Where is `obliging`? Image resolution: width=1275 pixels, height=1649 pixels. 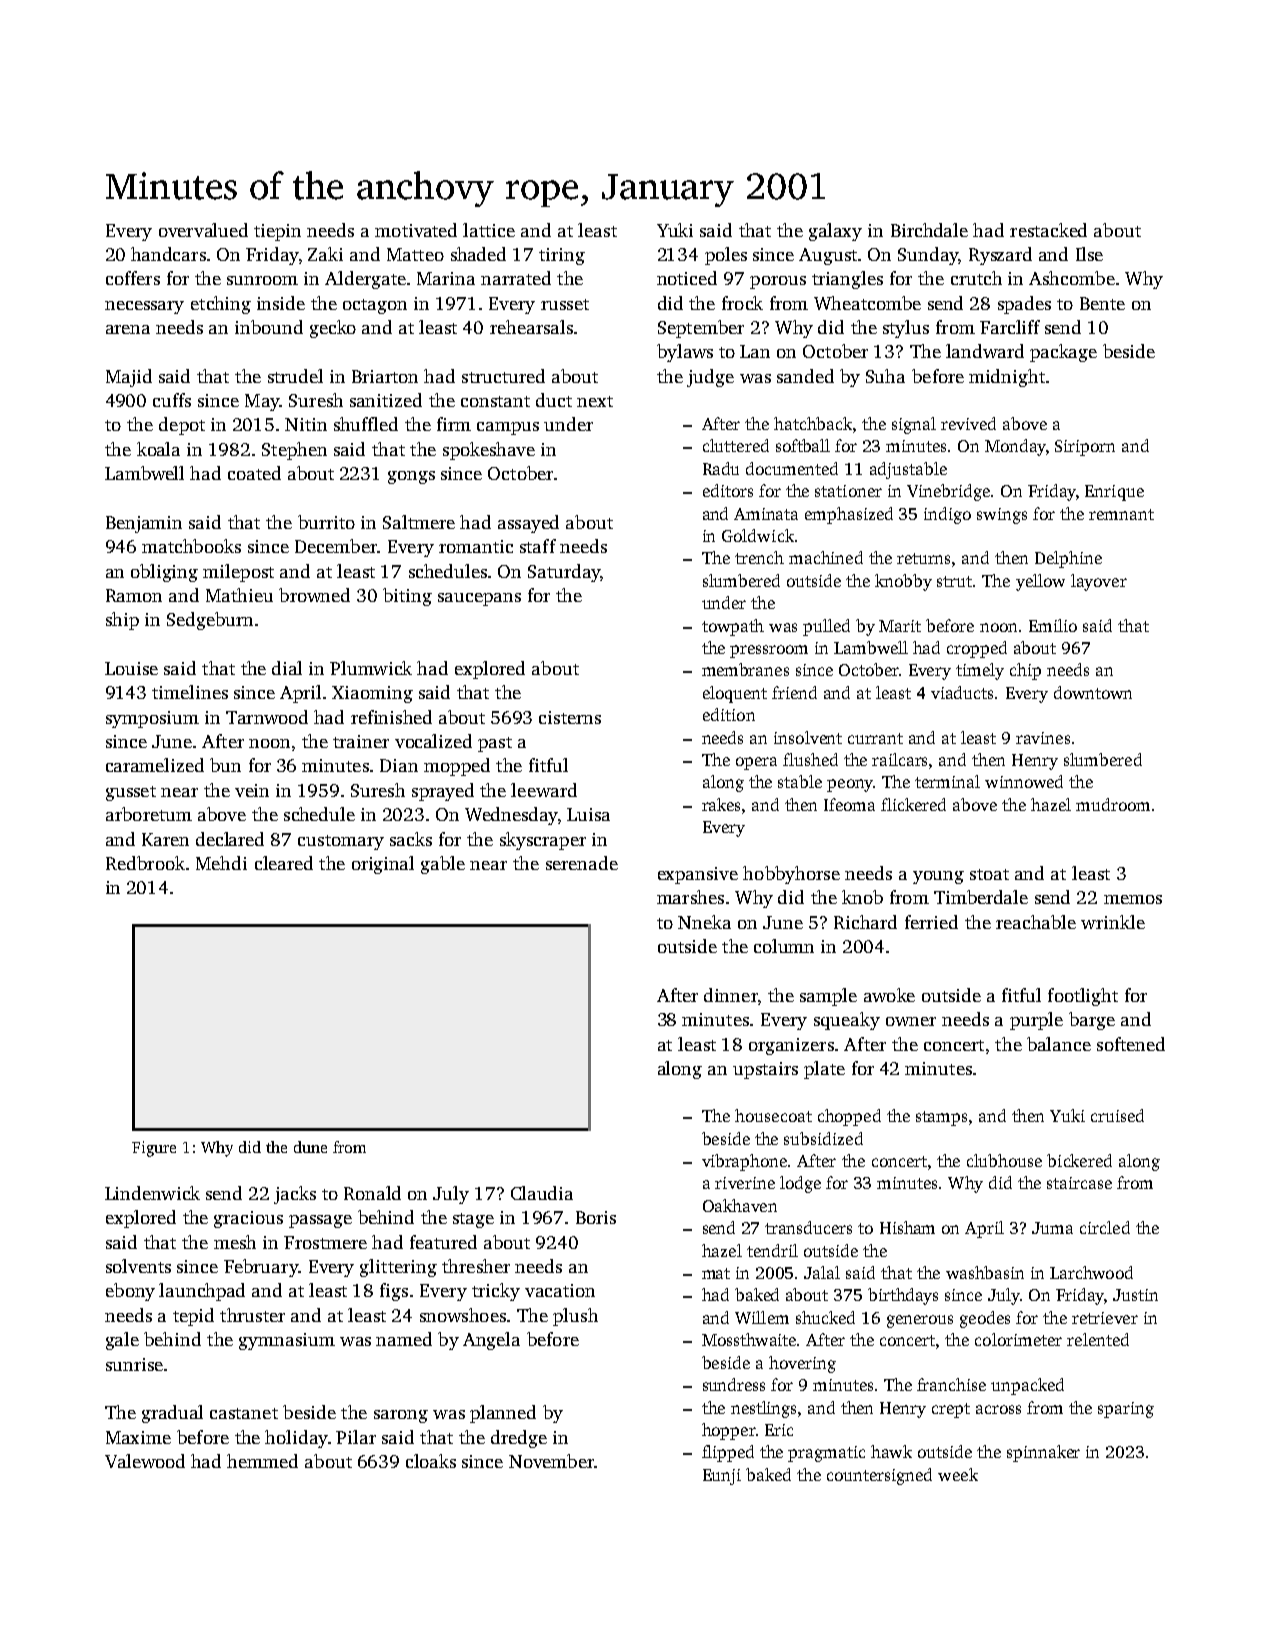
obliging is located at coordinates (164, 573).
